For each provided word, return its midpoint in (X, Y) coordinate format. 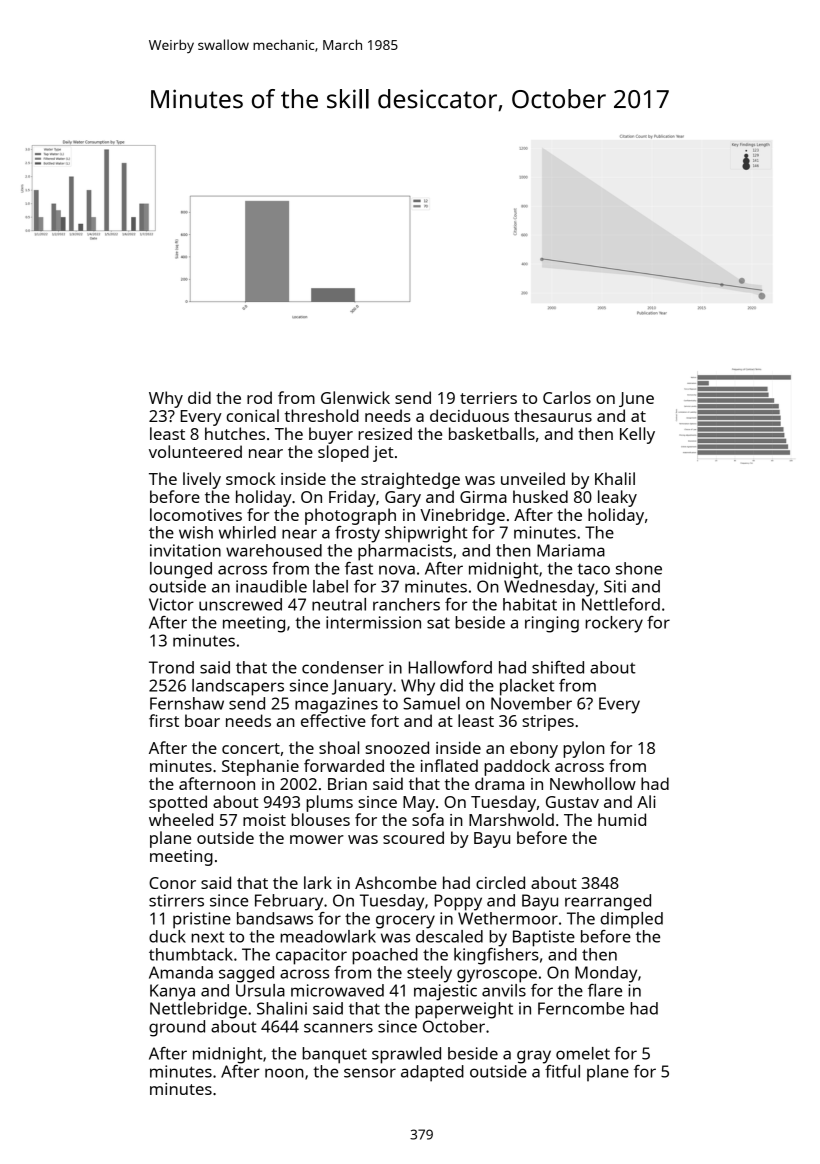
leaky (617, 498)
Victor (171, 604)
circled (500, 882)
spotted (178, 803)
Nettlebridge (198, 1010)
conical (252, 415)
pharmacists (405, 552)
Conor (172, 883)
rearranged (608, 902)
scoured (413, 837)
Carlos (567, 397)
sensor (370, 1073)
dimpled (631, 920)
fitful (562, 1071)
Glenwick (355, 397)
